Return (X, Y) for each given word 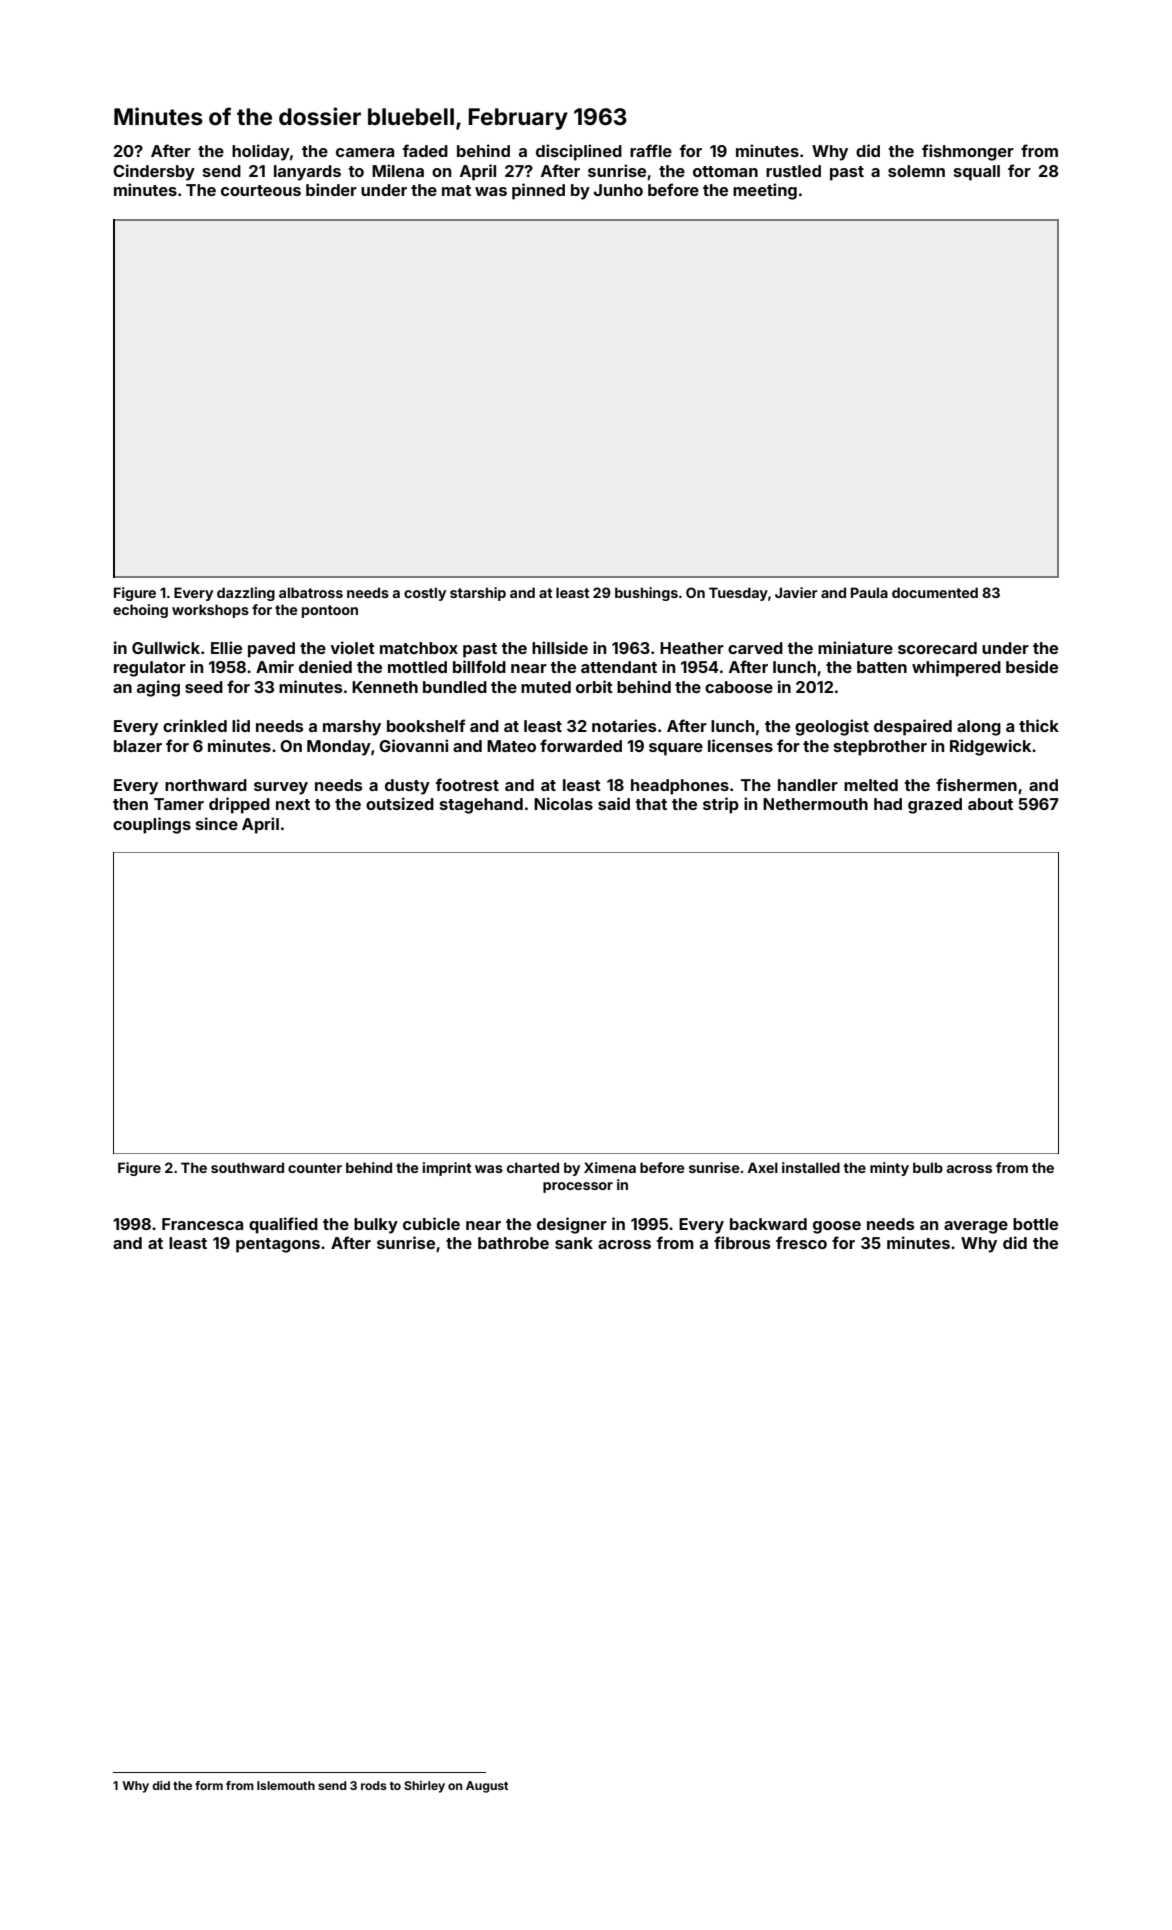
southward (247, 1167)
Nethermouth (815, 804)
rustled (793, 171)
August (487, 1787)
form (209, 1785)
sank (574, 1243)
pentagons (278, 1245)
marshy (352, 728)
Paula (869, 592)
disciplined (579, 152)
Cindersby (154, 172)
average (976, 1227)
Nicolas (563, 803)
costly (425, 594)
